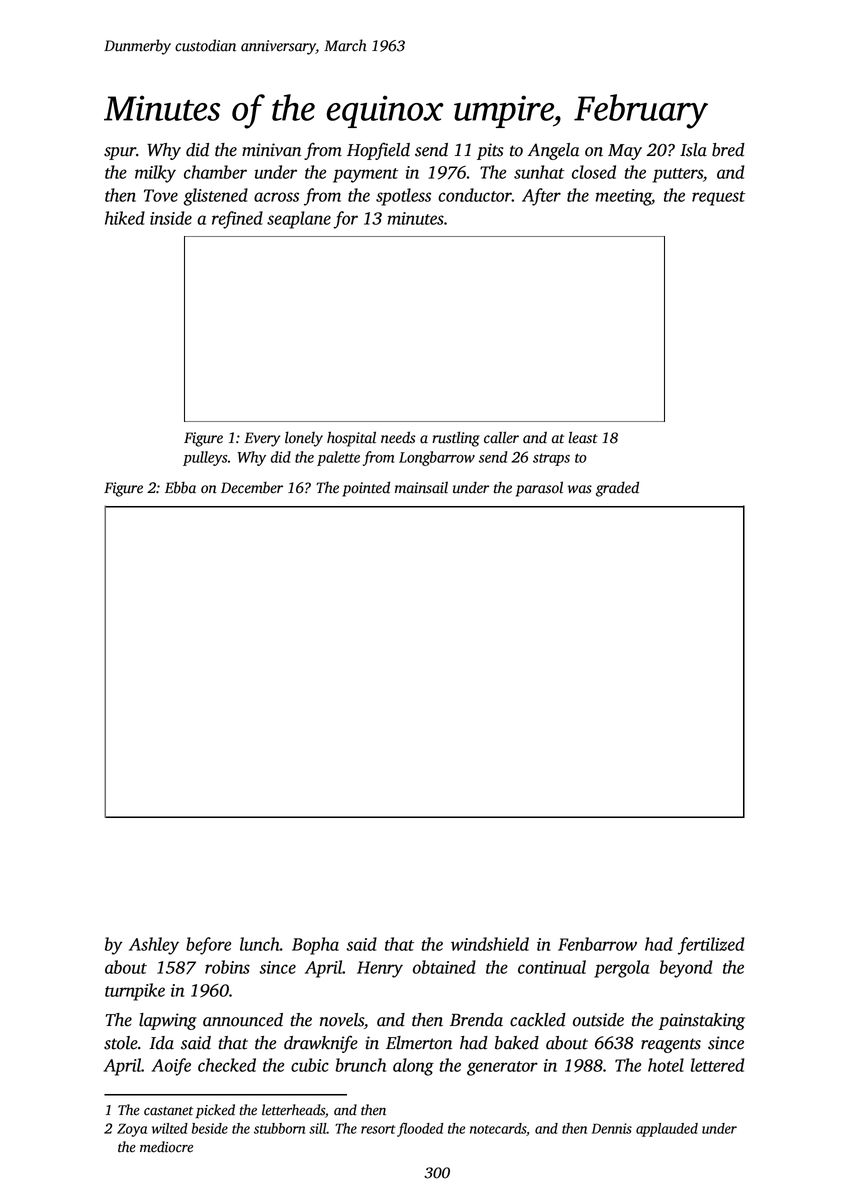 This page has width=849, height=1204. What do you see at coordinates (366, 489) in the page?
I see `pointed` at bounding box center [366, 489].
